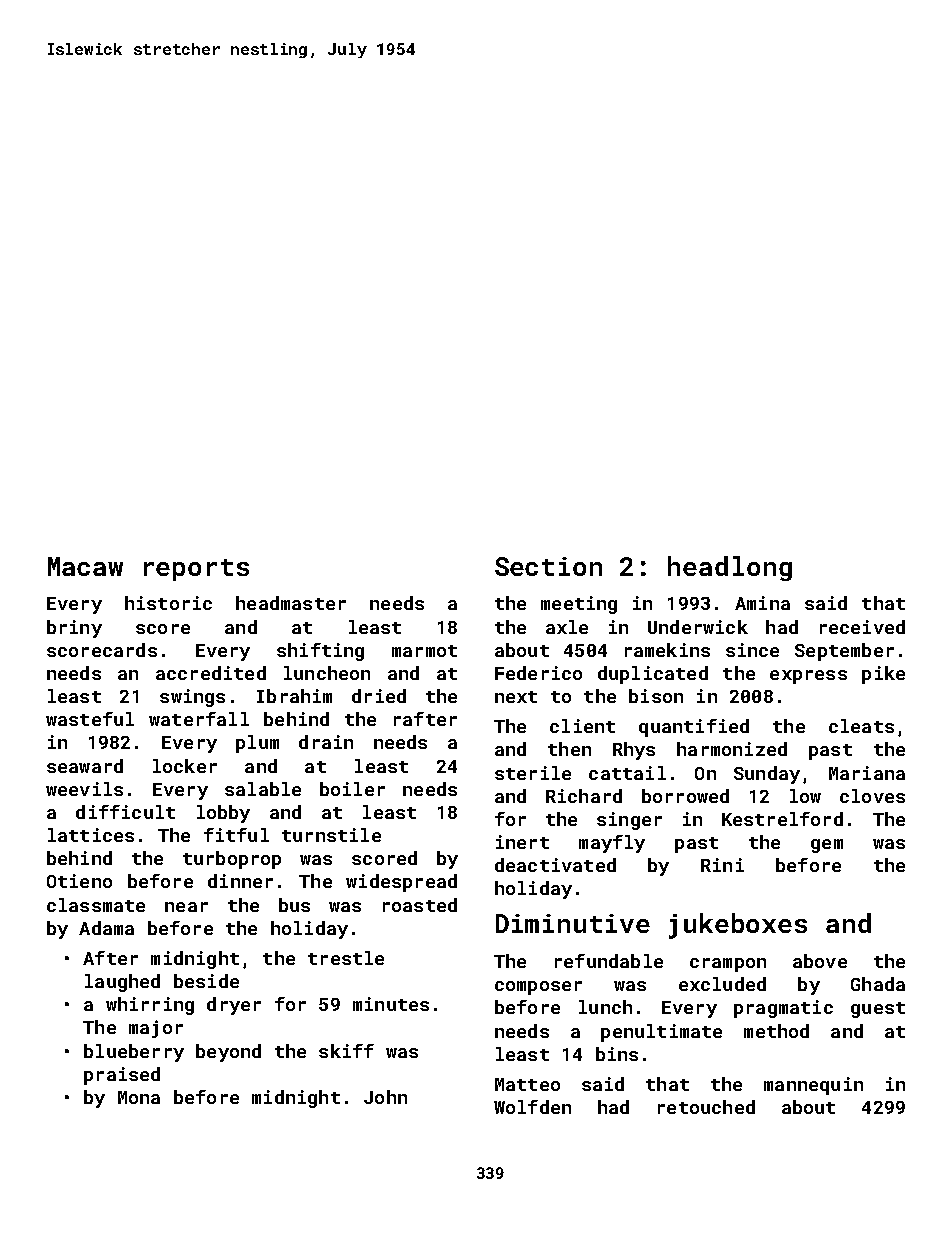 The height and width of the screenshot is (1233, 952). What do you see at coordinates (522, 842) in the screenshot?
I see `inert` at bounding box center [522, 842].
